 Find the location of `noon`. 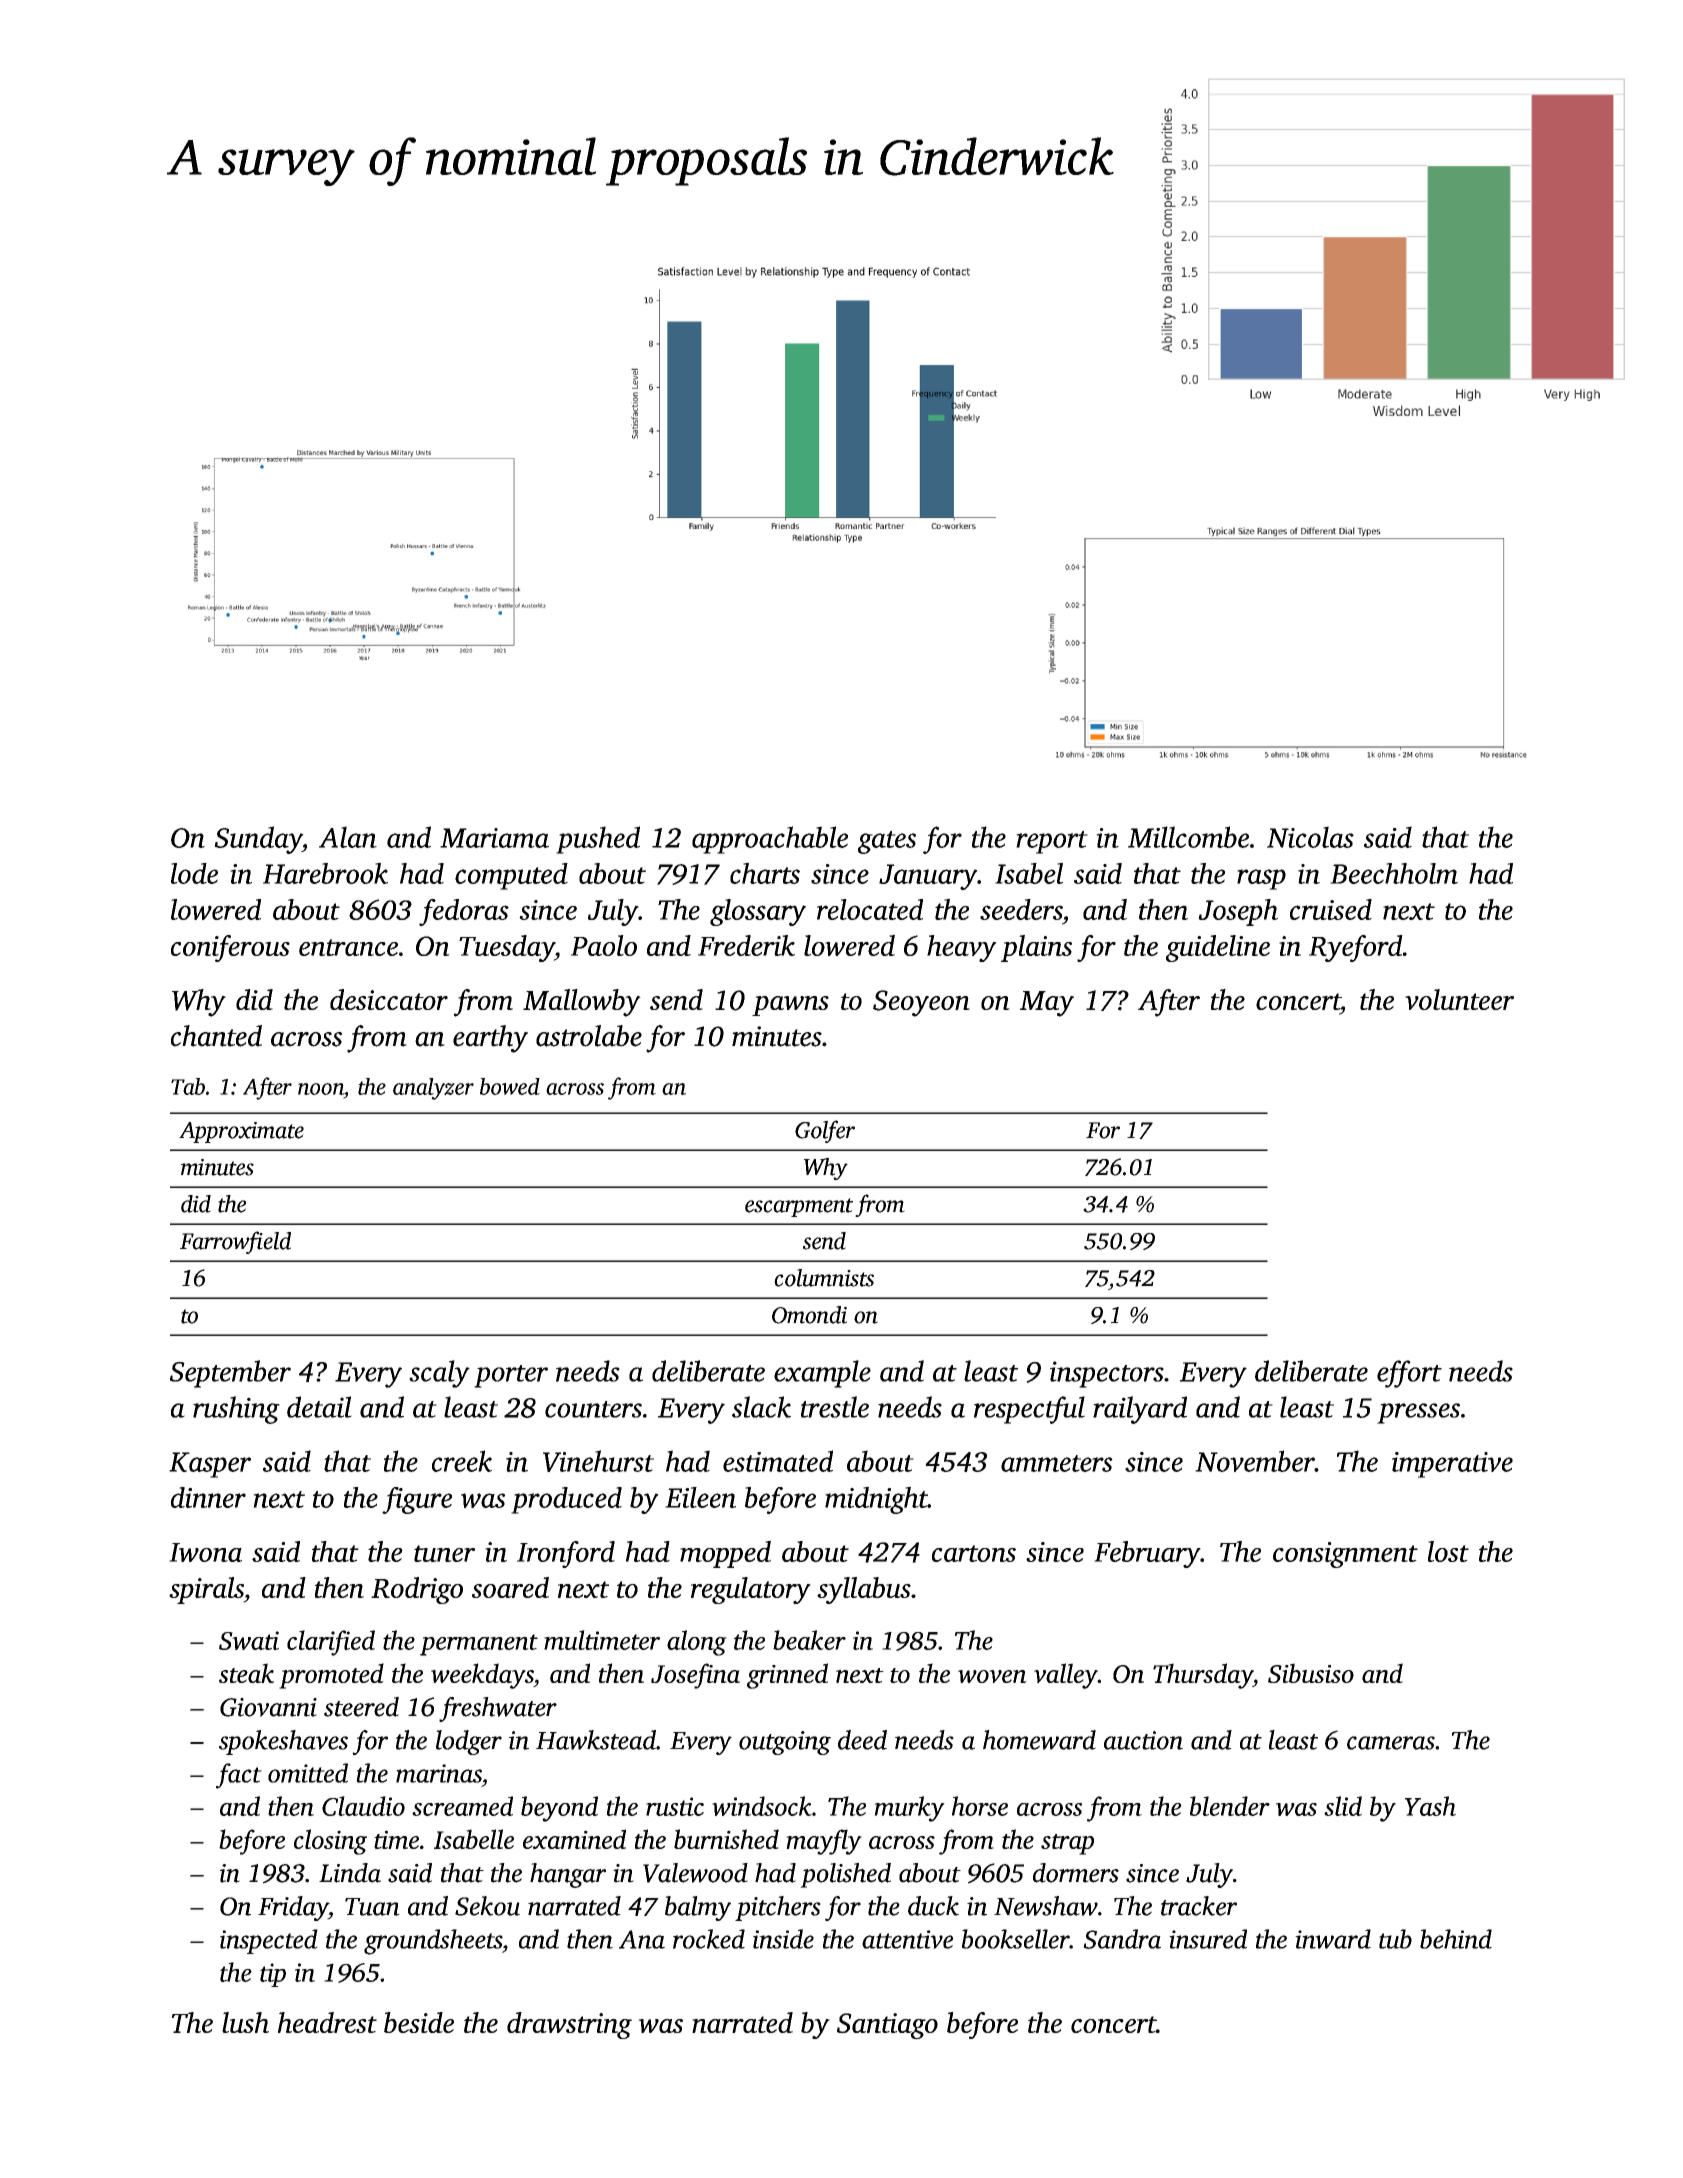

noon is located at coordinates (321, 1089).
